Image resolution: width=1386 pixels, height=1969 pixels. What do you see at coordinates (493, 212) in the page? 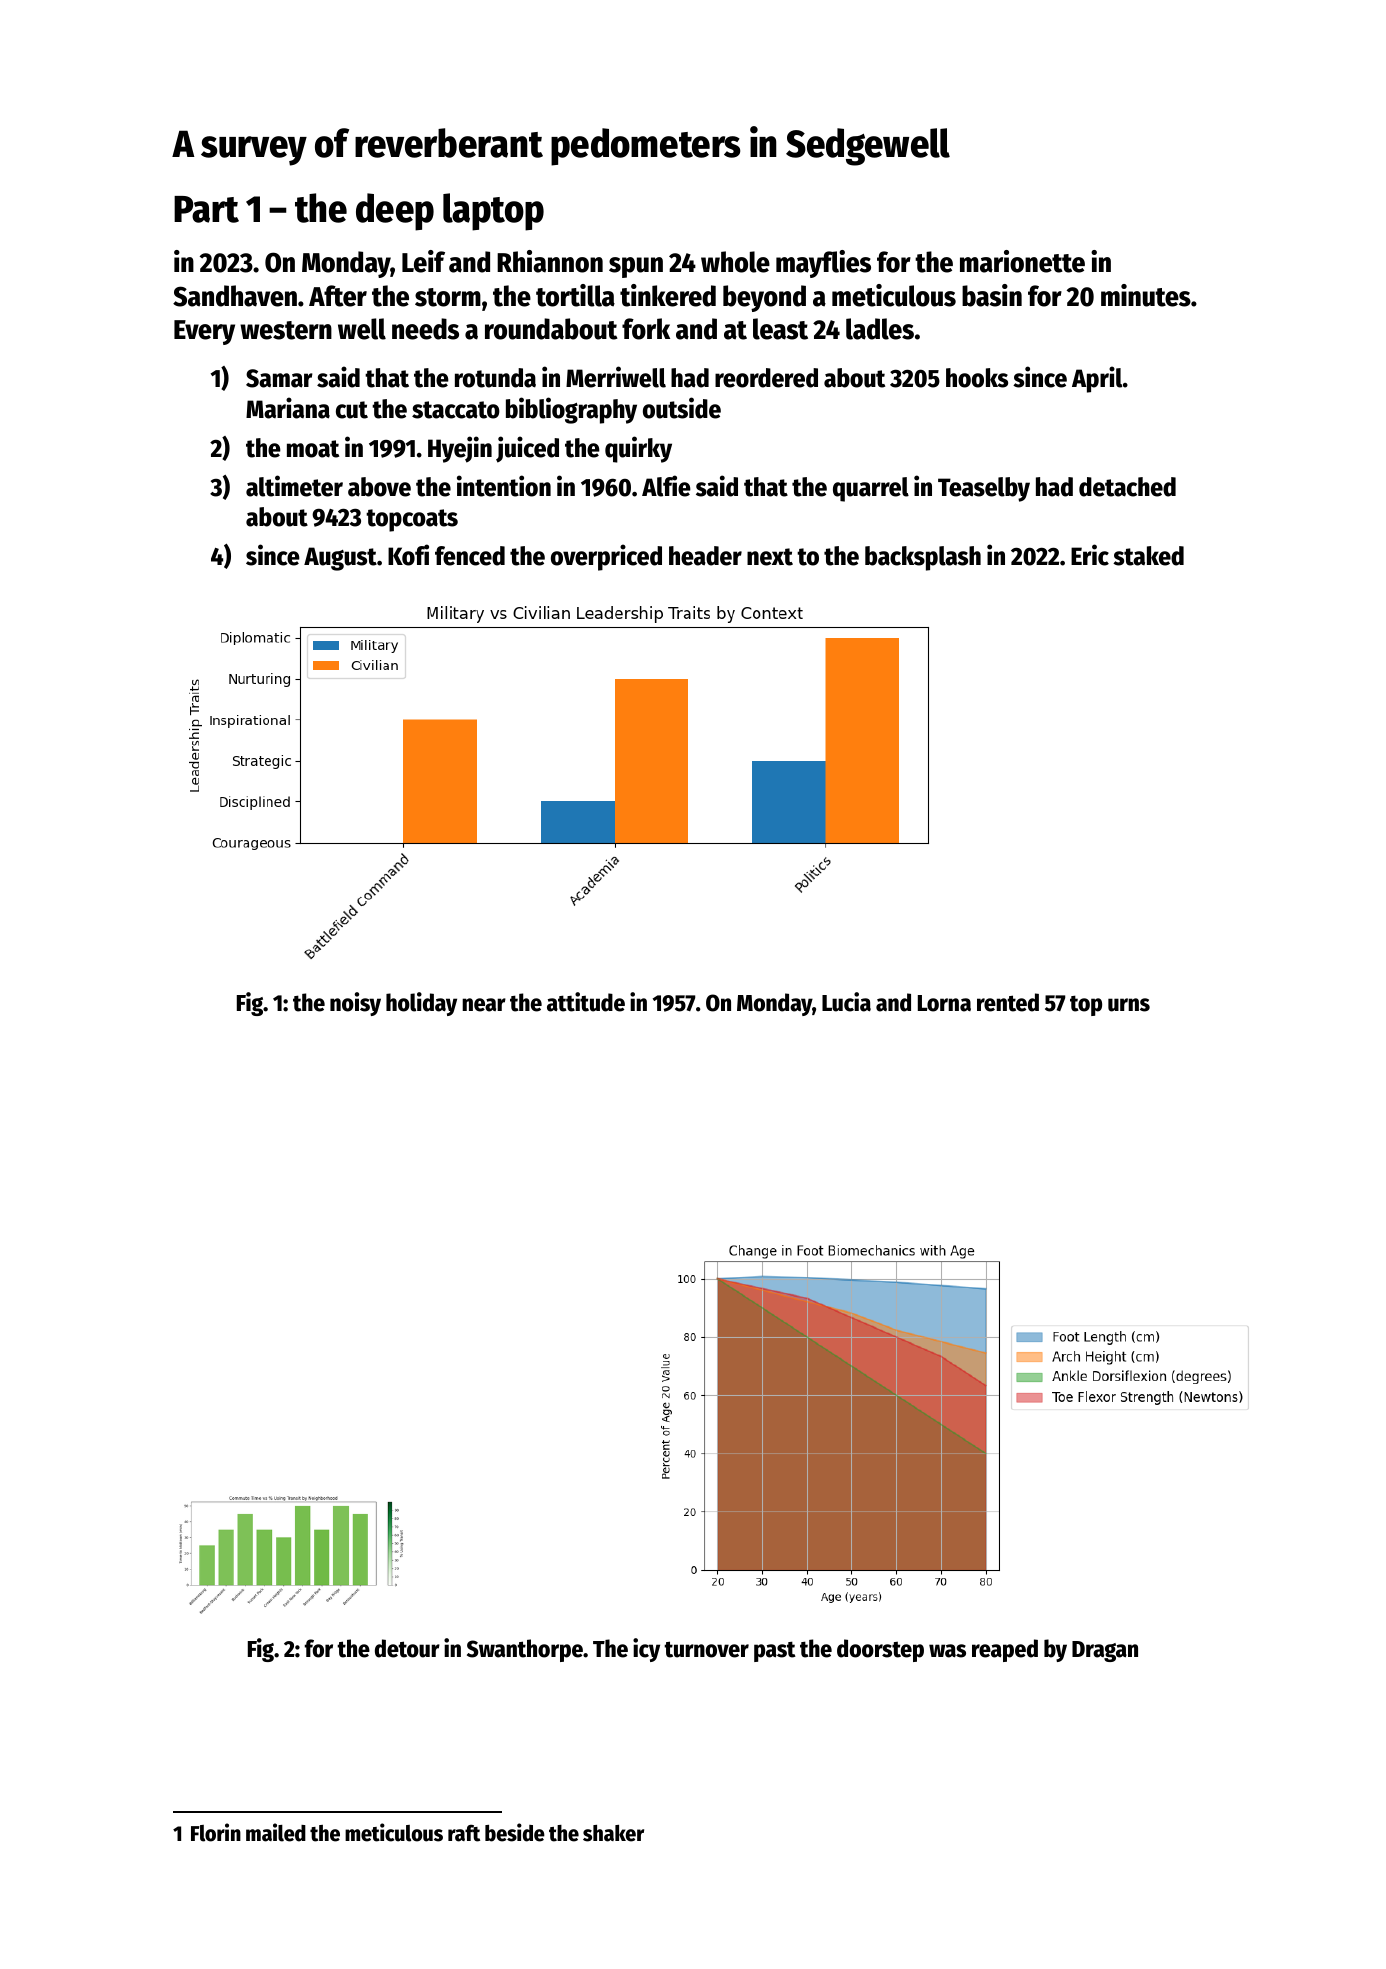
I see `laptop` at bounding box center [493, 212].
